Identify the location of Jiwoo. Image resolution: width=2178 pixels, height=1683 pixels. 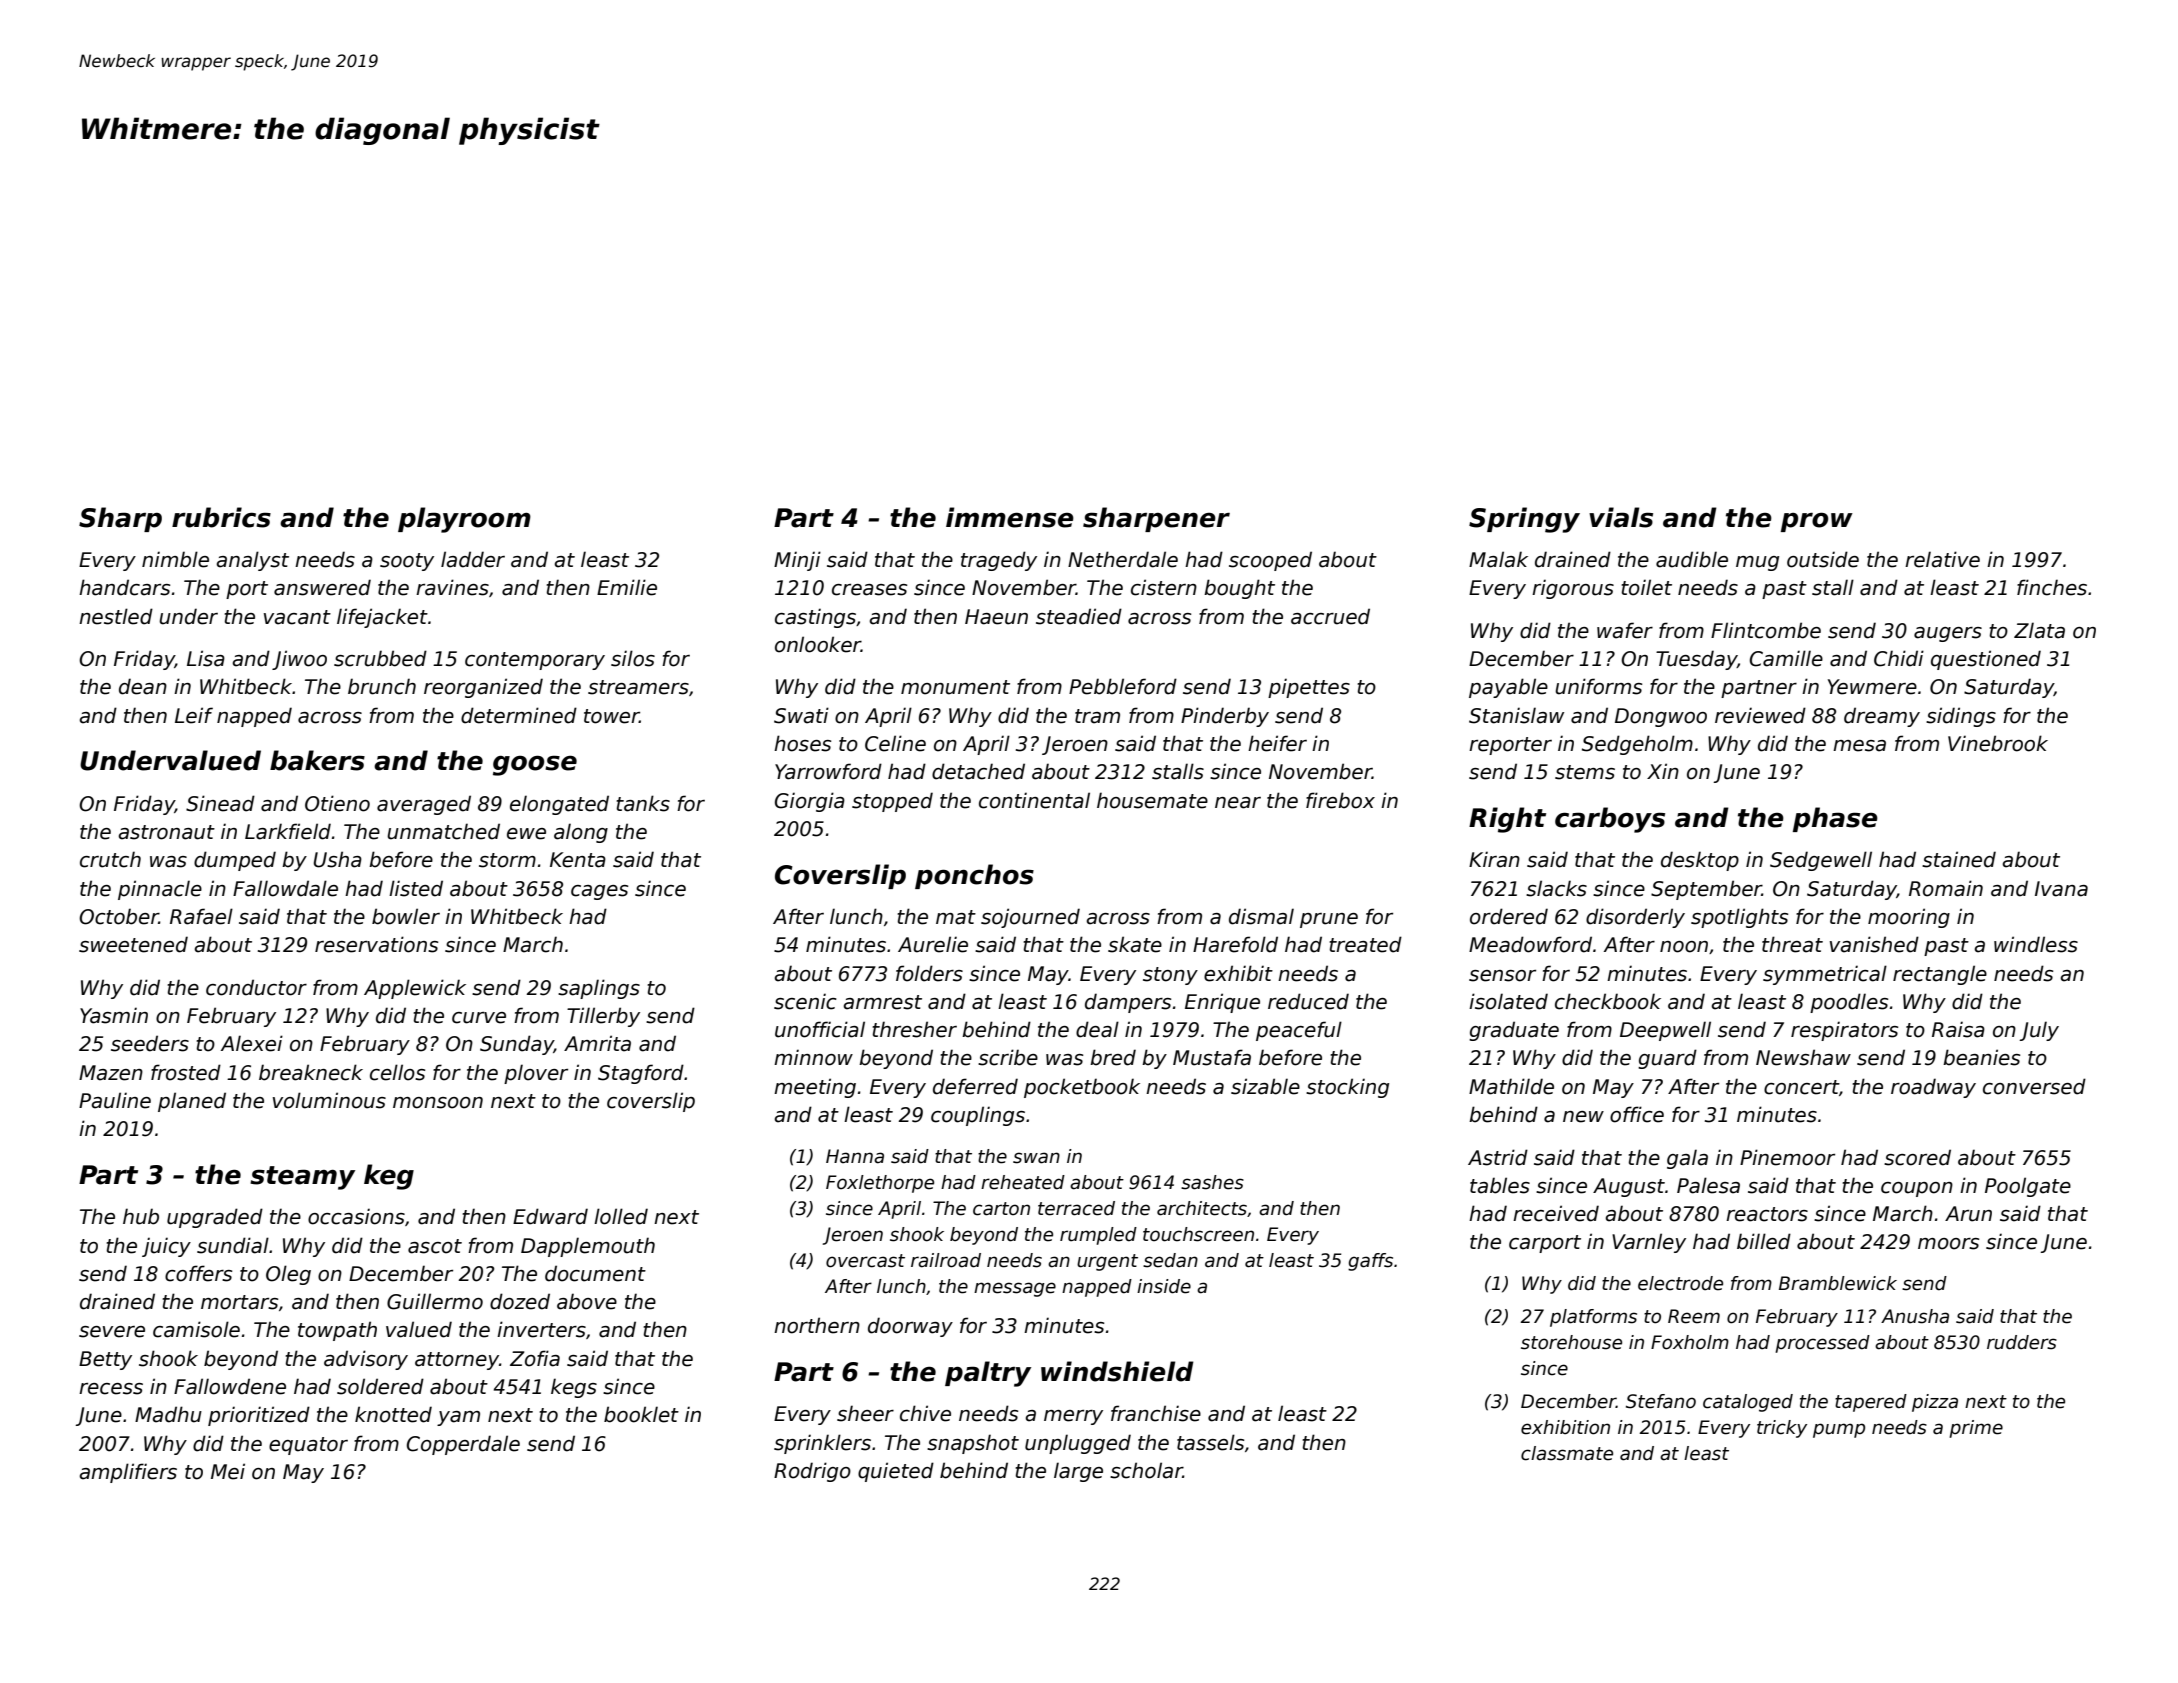
(299, 660).
